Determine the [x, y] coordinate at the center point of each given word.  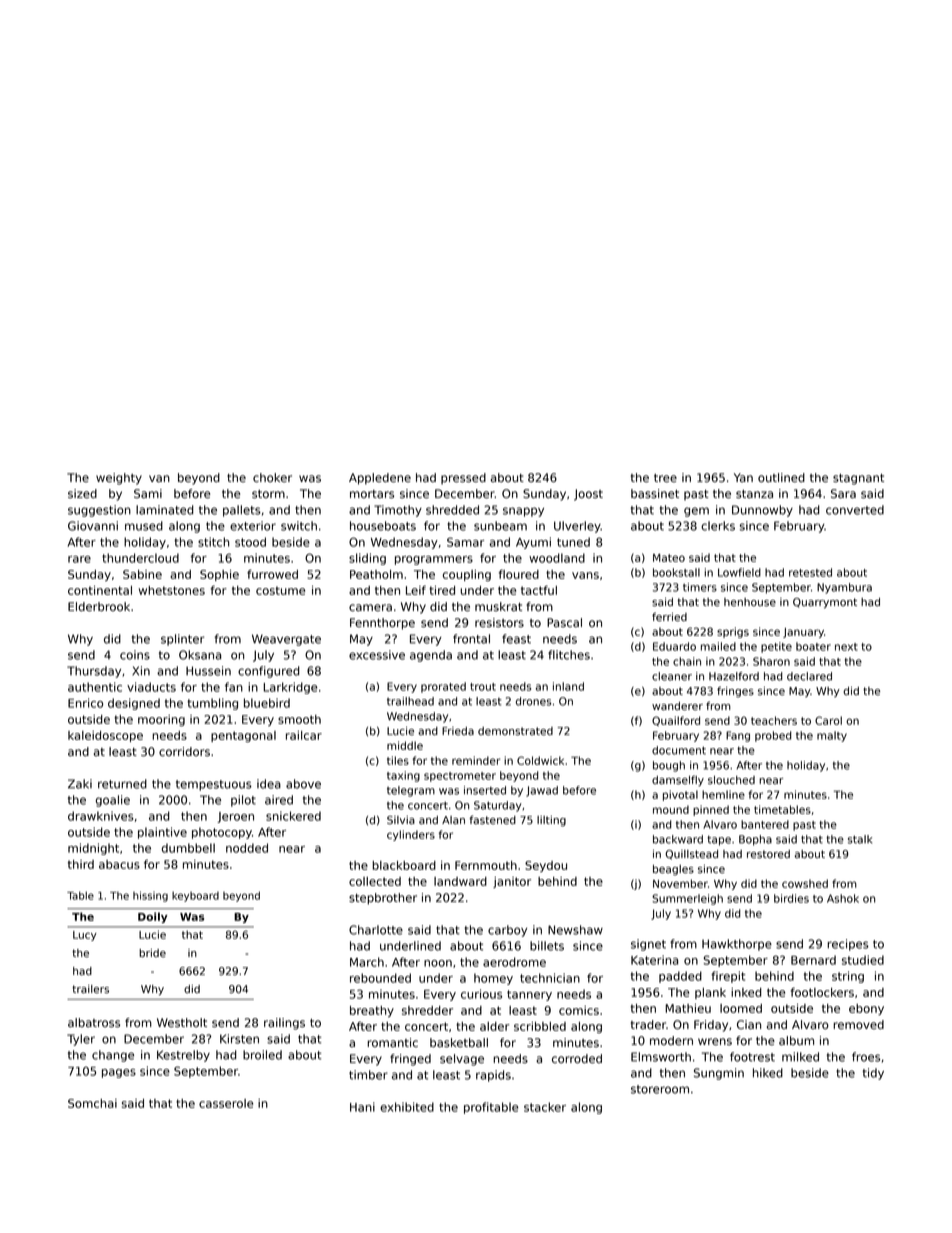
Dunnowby [762, 511]
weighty [119, 479]
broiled [262, 1055]
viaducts [151, 687]
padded [680, 977]
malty [832, 736]
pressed [463, 479]
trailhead [410, 701]
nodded [247, 848]
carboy [507, 931]
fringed [410, 1060]
